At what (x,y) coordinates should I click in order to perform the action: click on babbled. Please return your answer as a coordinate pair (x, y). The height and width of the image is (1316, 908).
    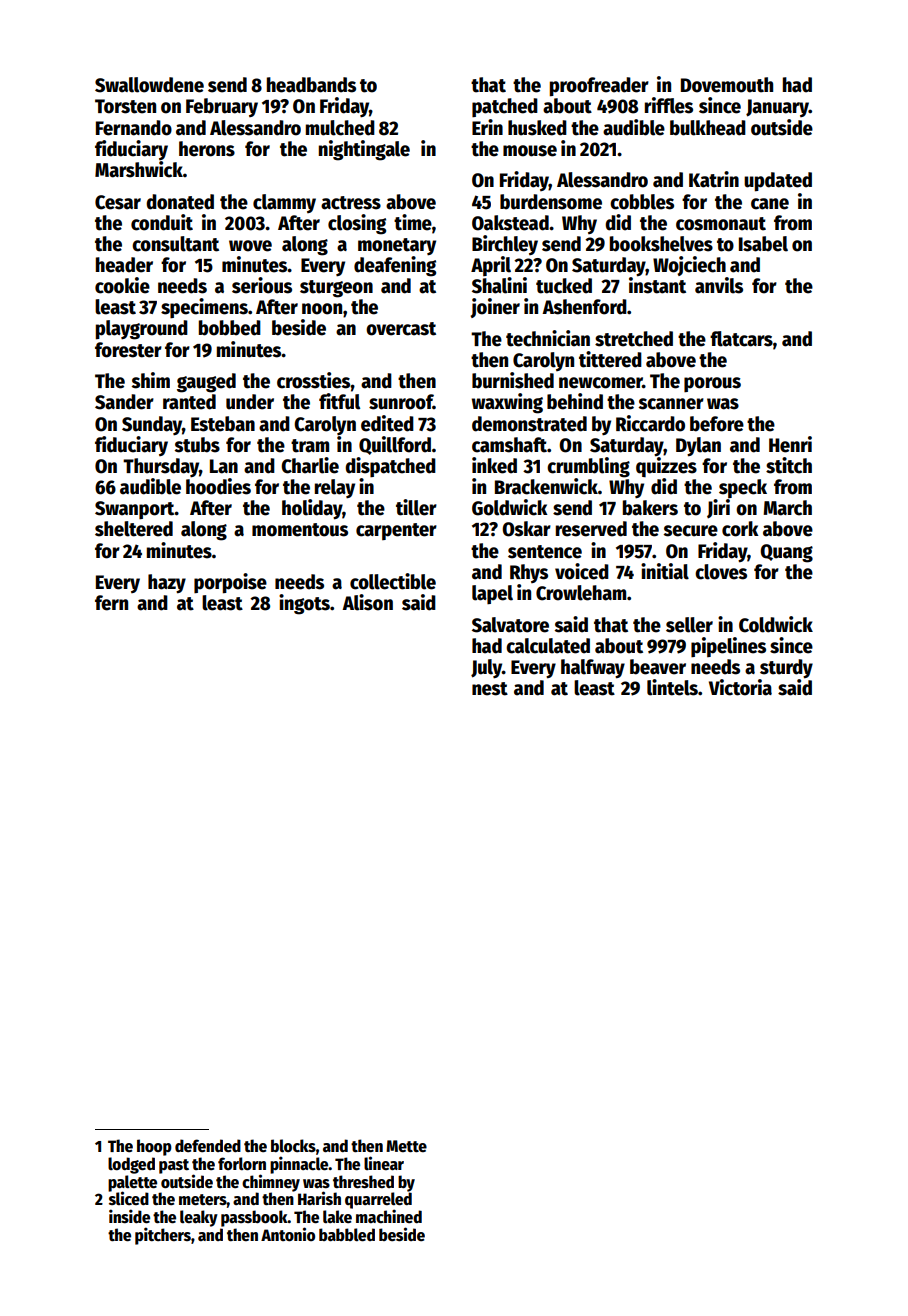
    Looking at the image, I should click on (347, 1235).
